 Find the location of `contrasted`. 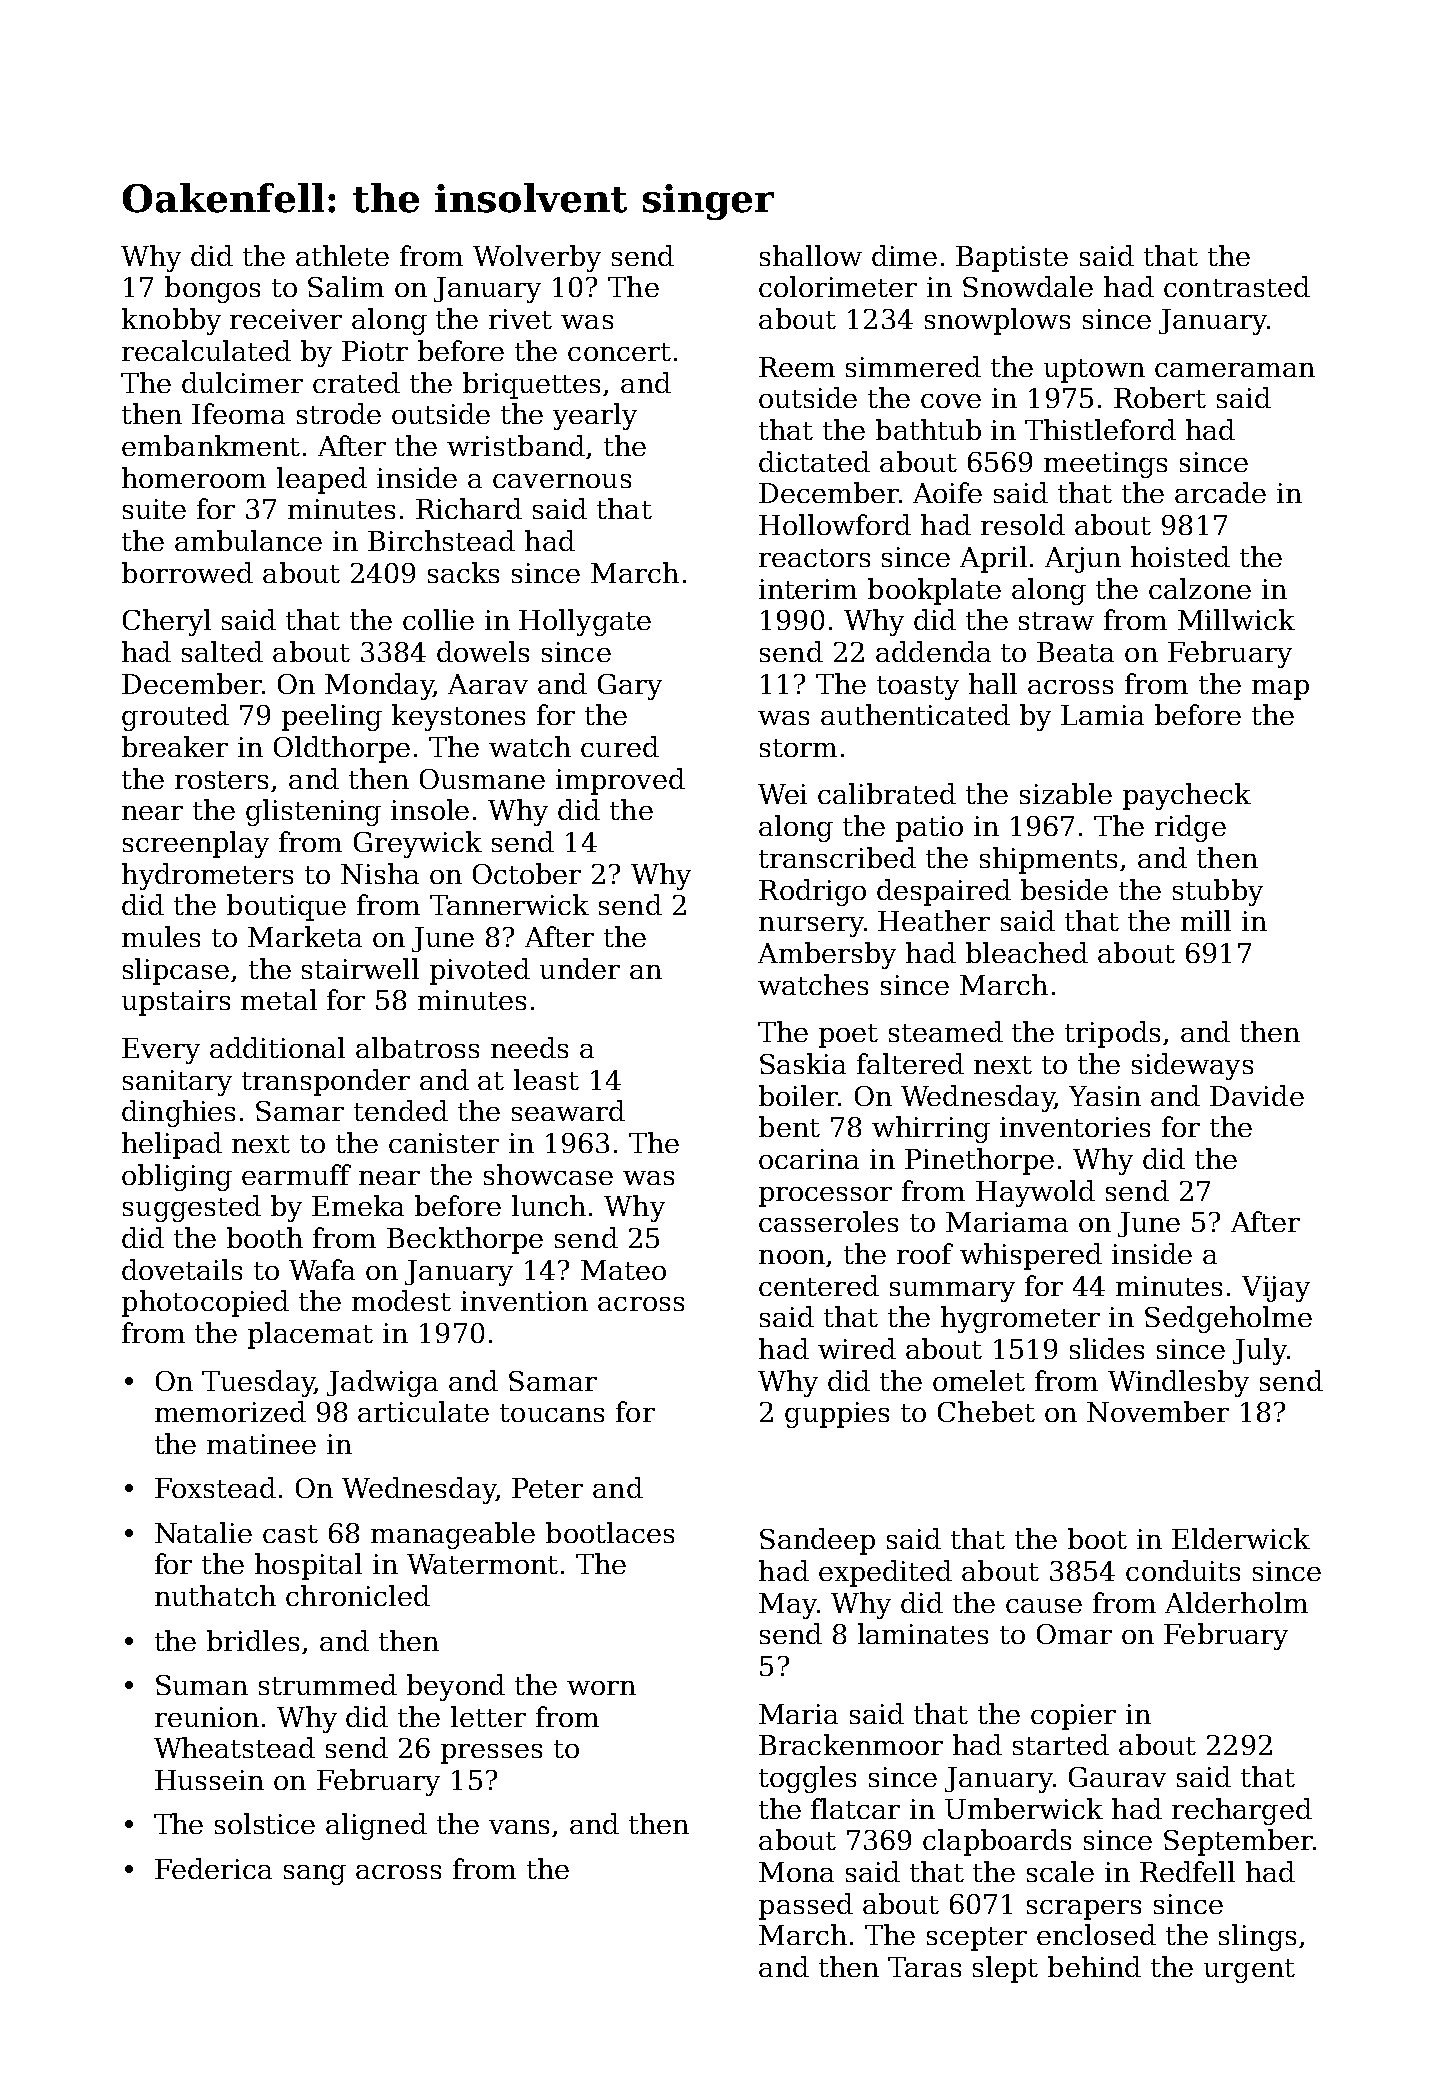

contrasted is located at coordinates (1237, 286).
